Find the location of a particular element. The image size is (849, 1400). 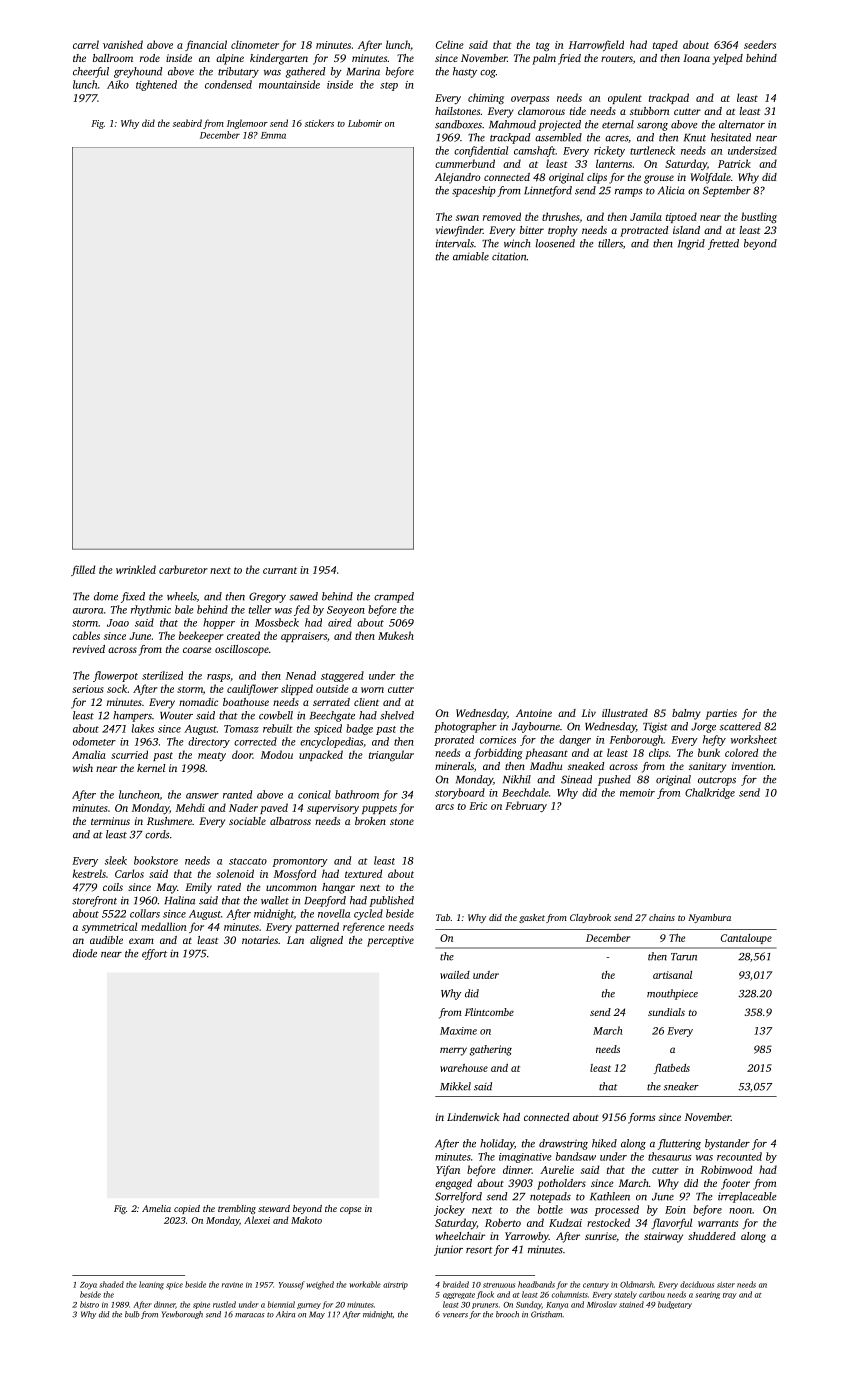

Marina is located at coordinates (363, 72).
